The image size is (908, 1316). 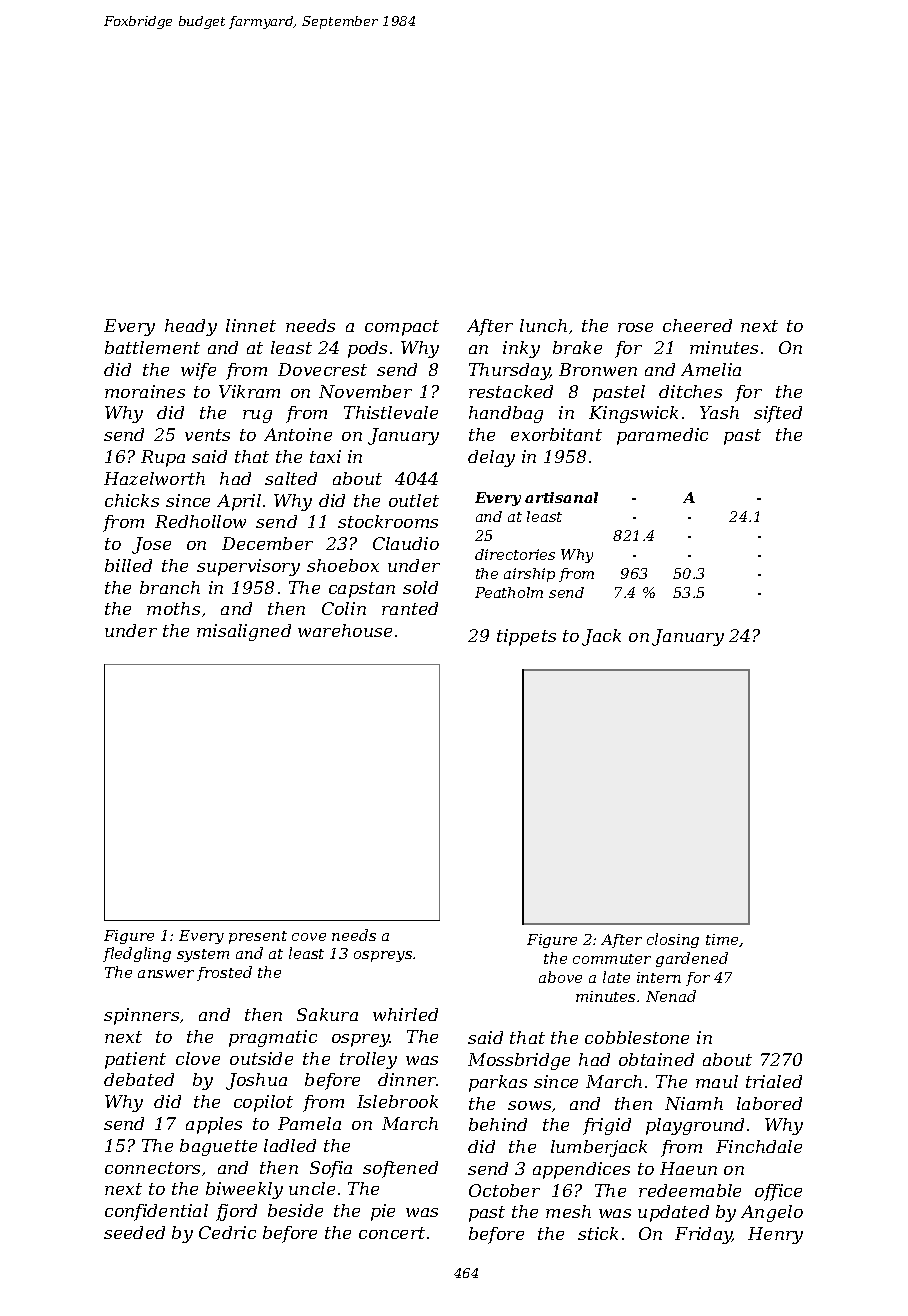 What do you see at coordinates (402, 328) in the page?
I see `compact` at bounding box center [402, 328].
